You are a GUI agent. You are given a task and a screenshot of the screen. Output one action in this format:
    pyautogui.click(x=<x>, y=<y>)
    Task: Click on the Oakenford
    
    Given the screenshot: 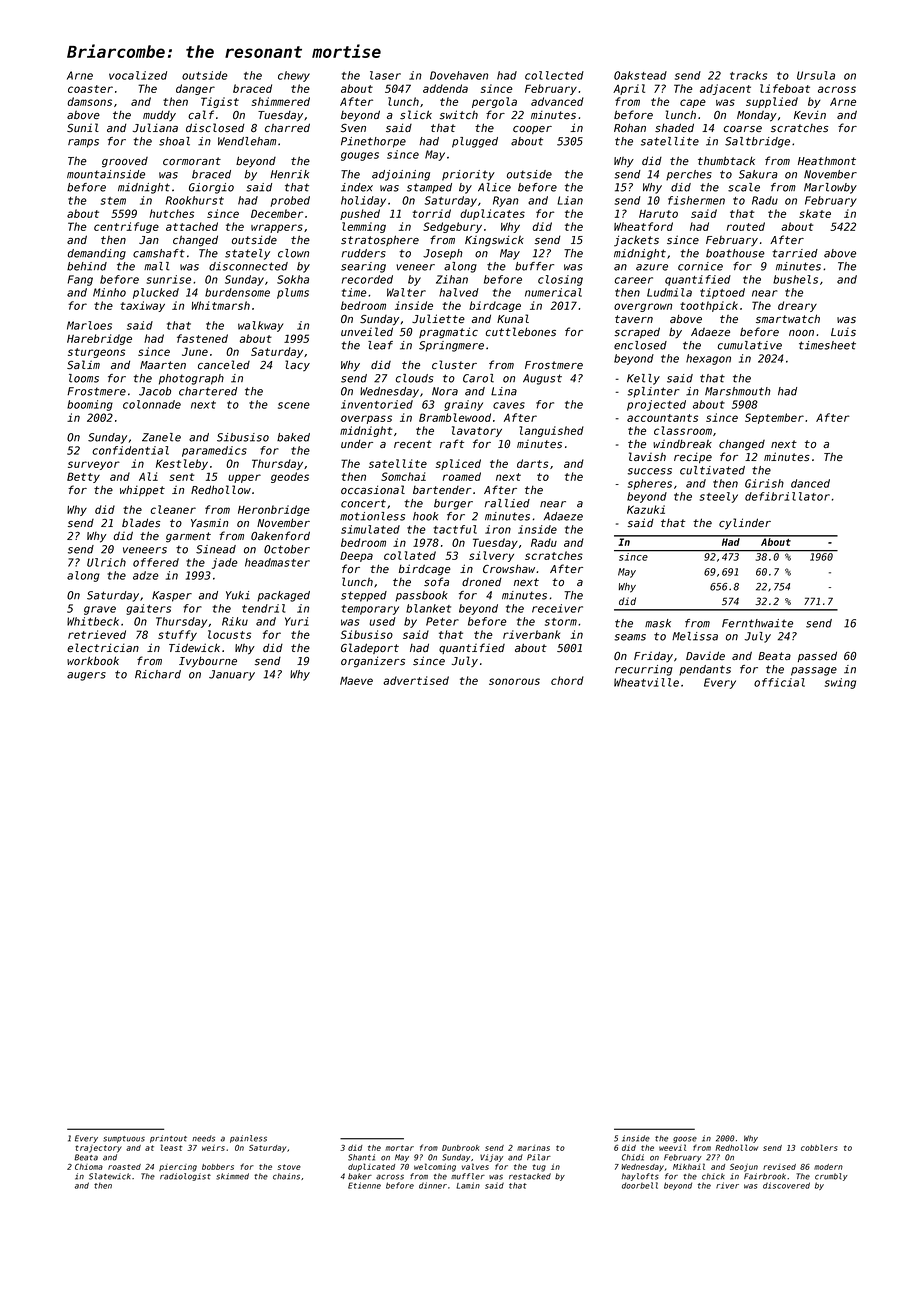 What is the action you would take?
    pyautogui.click(x=280, y=536)
